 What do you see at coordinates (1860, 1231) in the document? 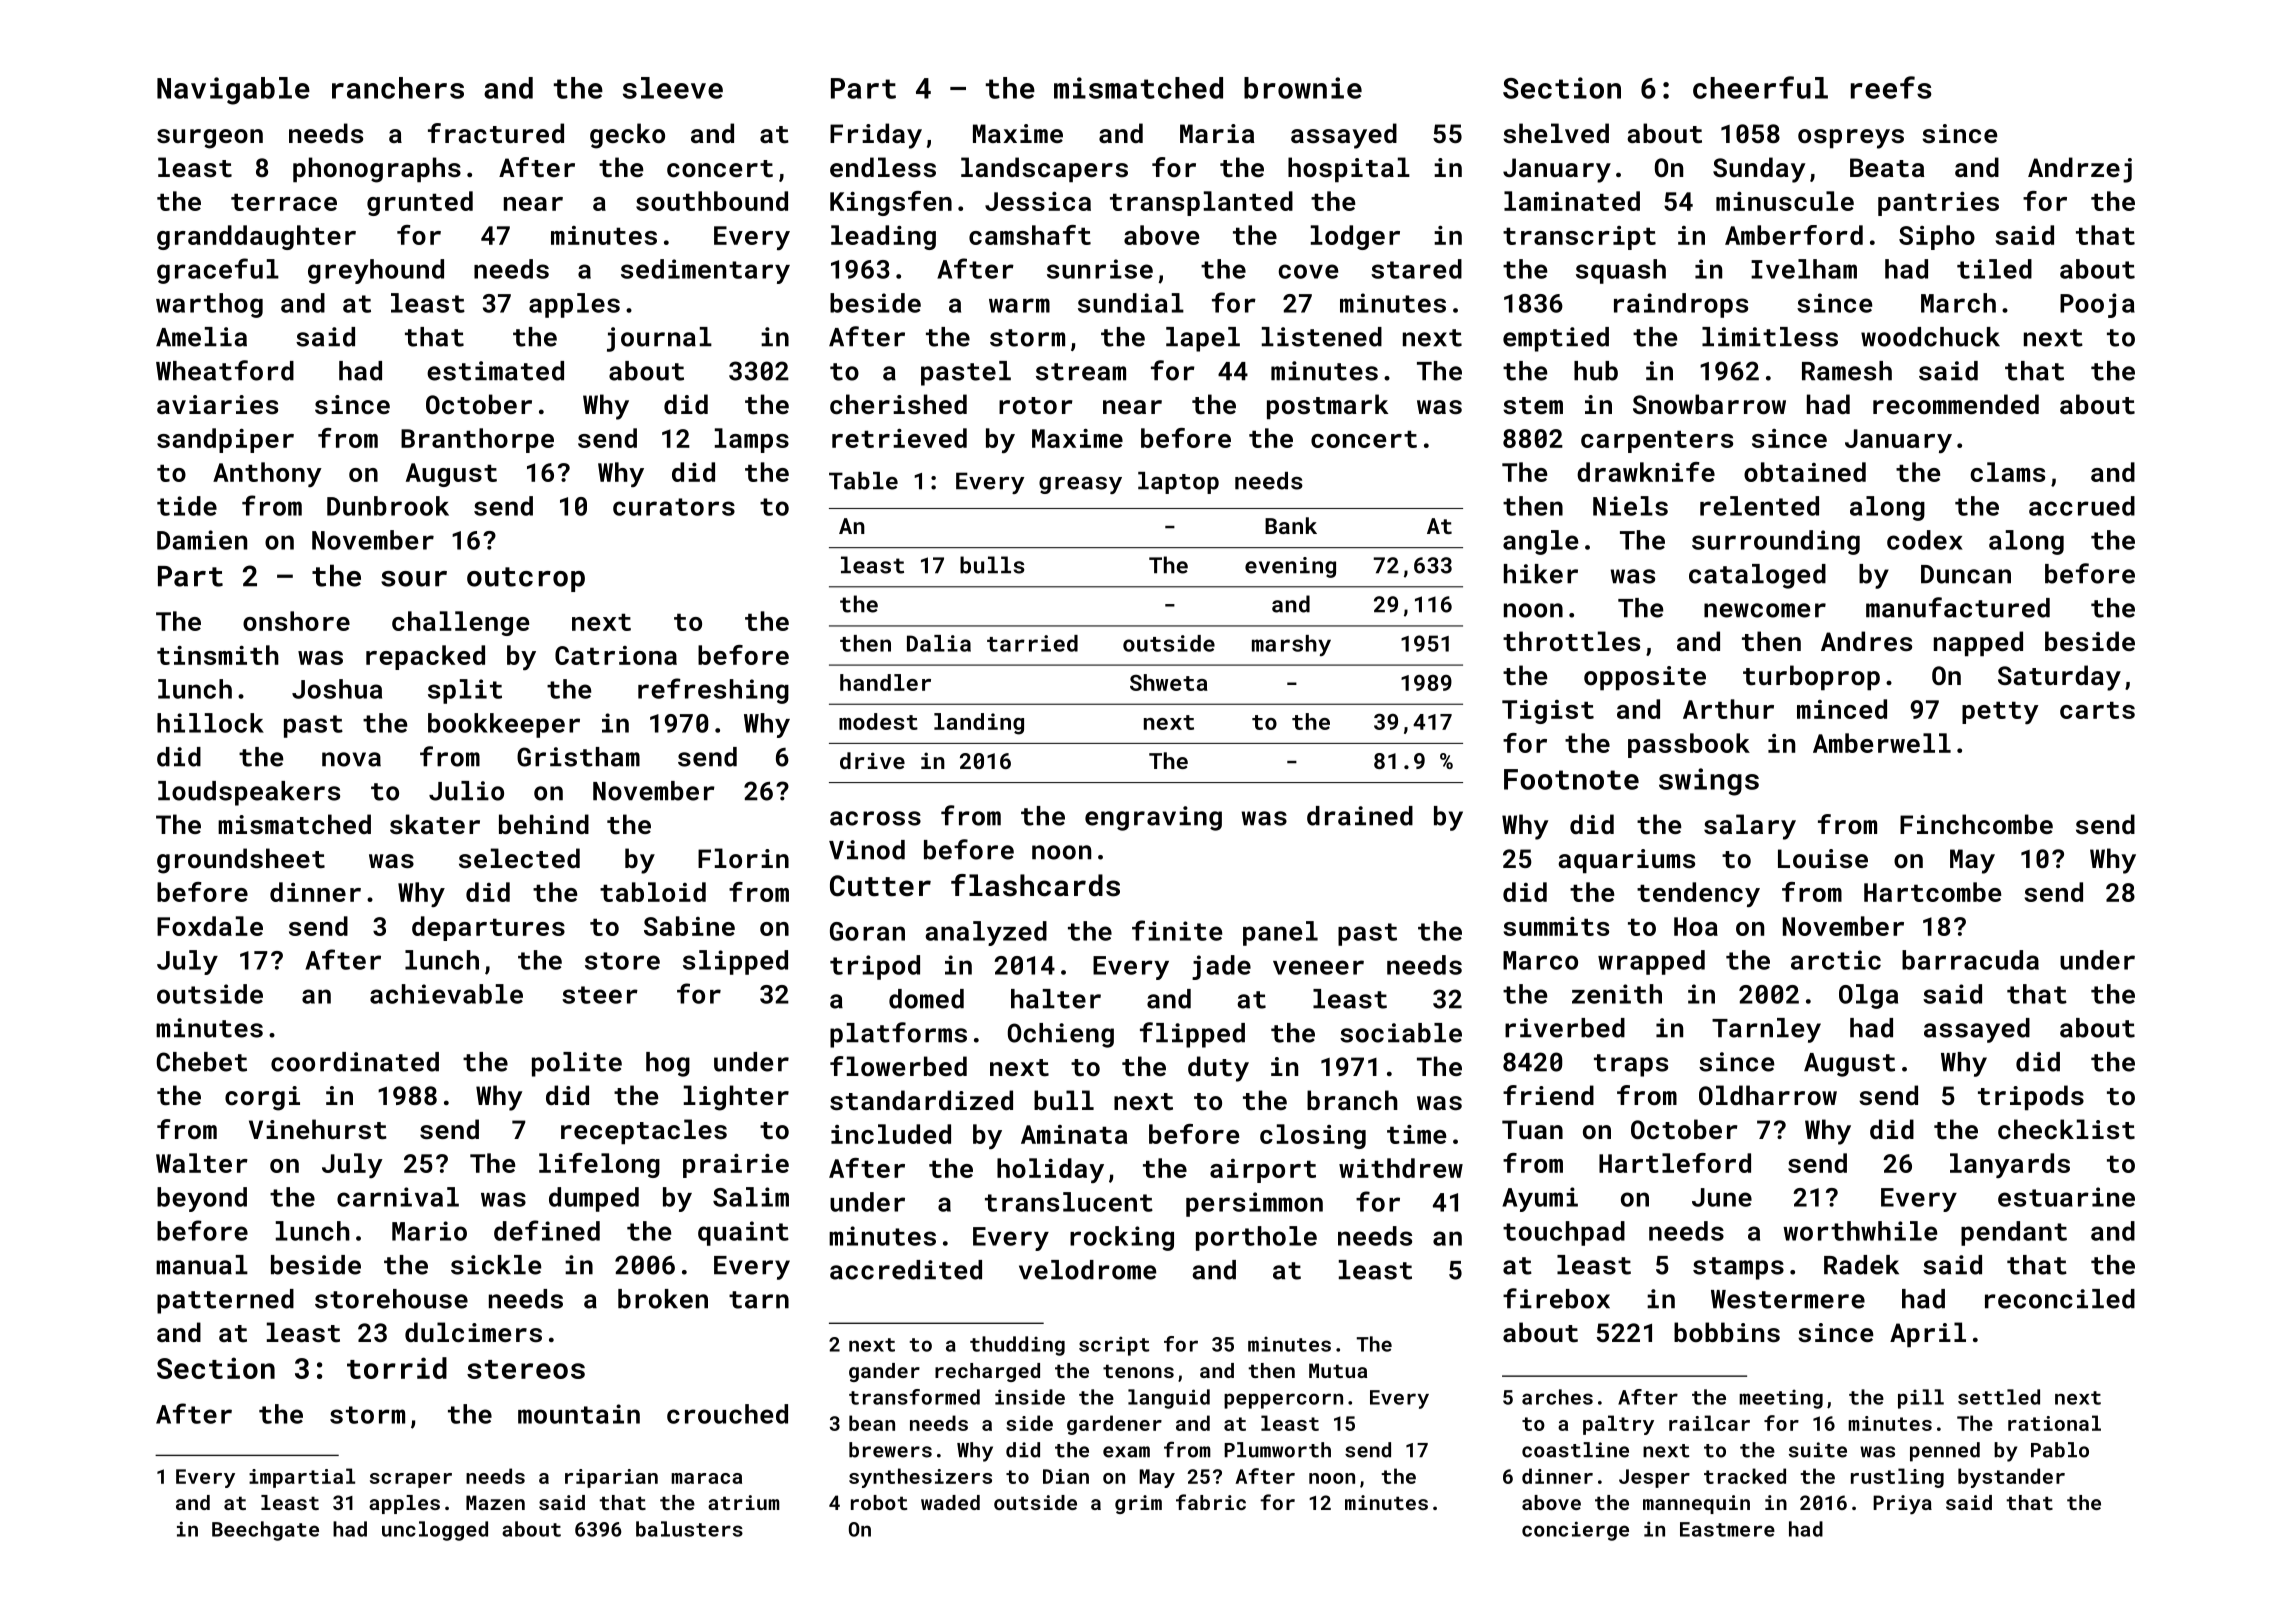
I see `worthwhile` at bounding box center [1860, 1231].
